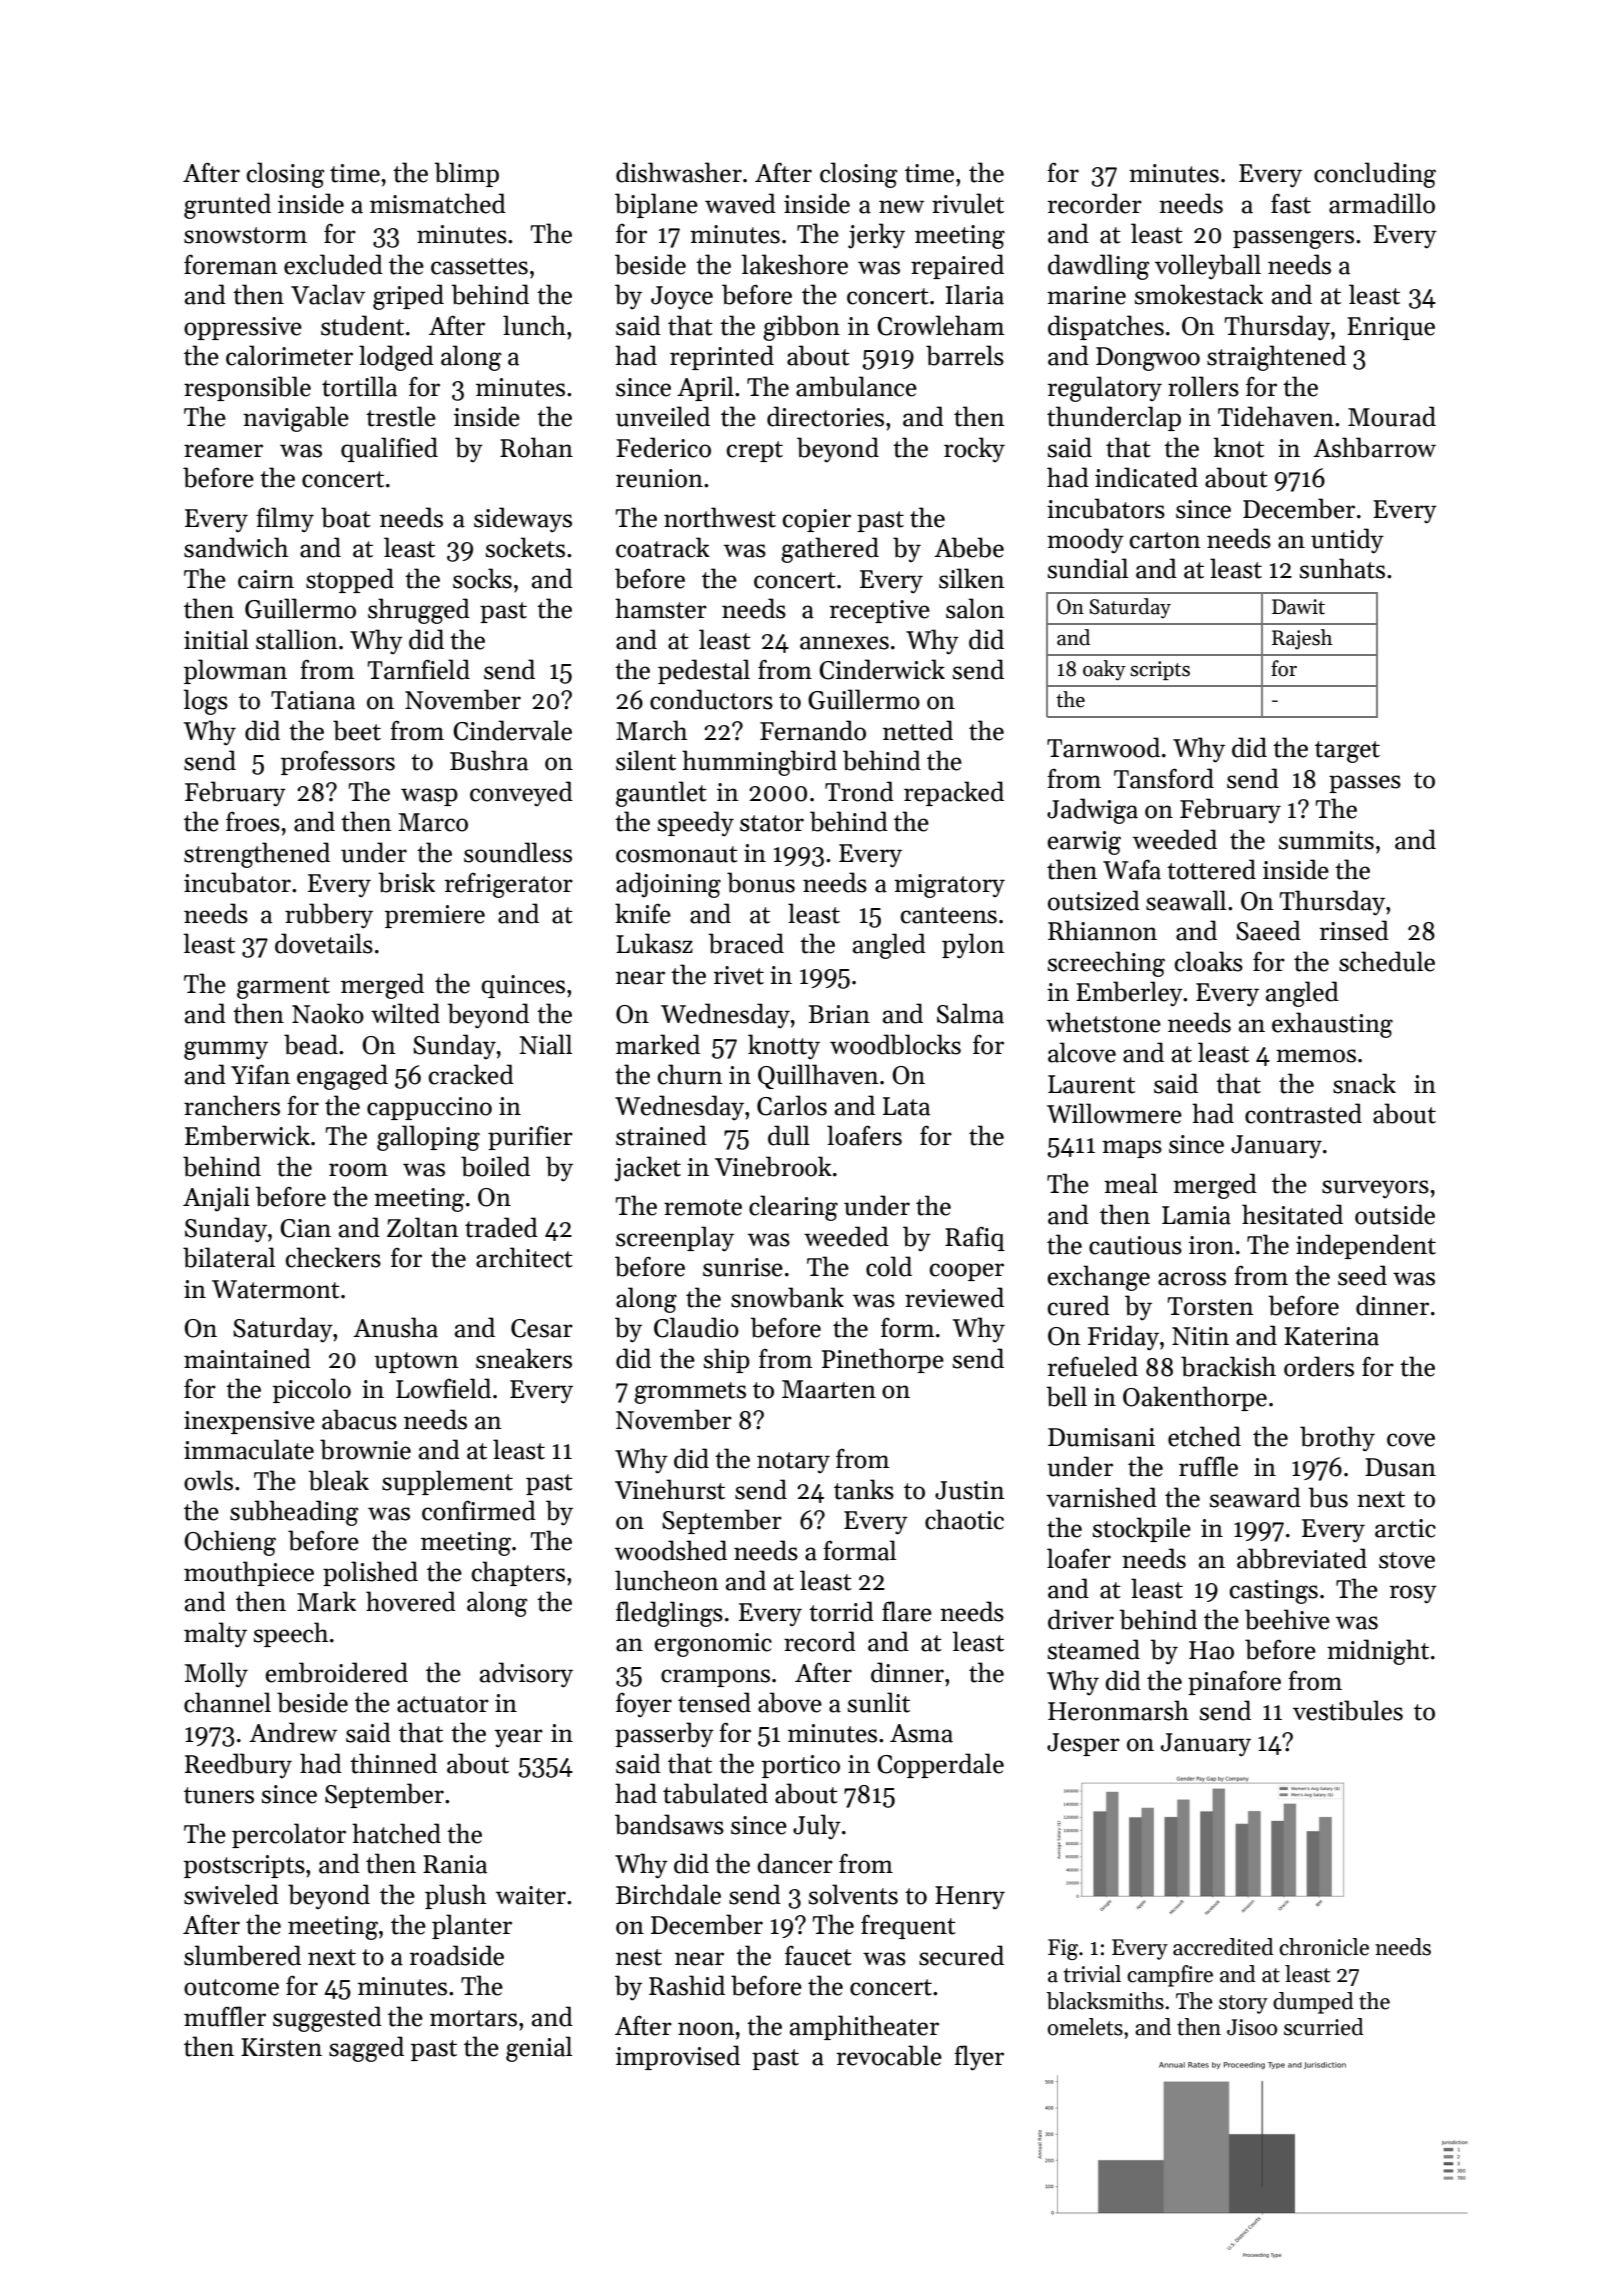 The height and width of the screenshot is (2292, 1620). I want to click on grunted, so click(227, 206).
